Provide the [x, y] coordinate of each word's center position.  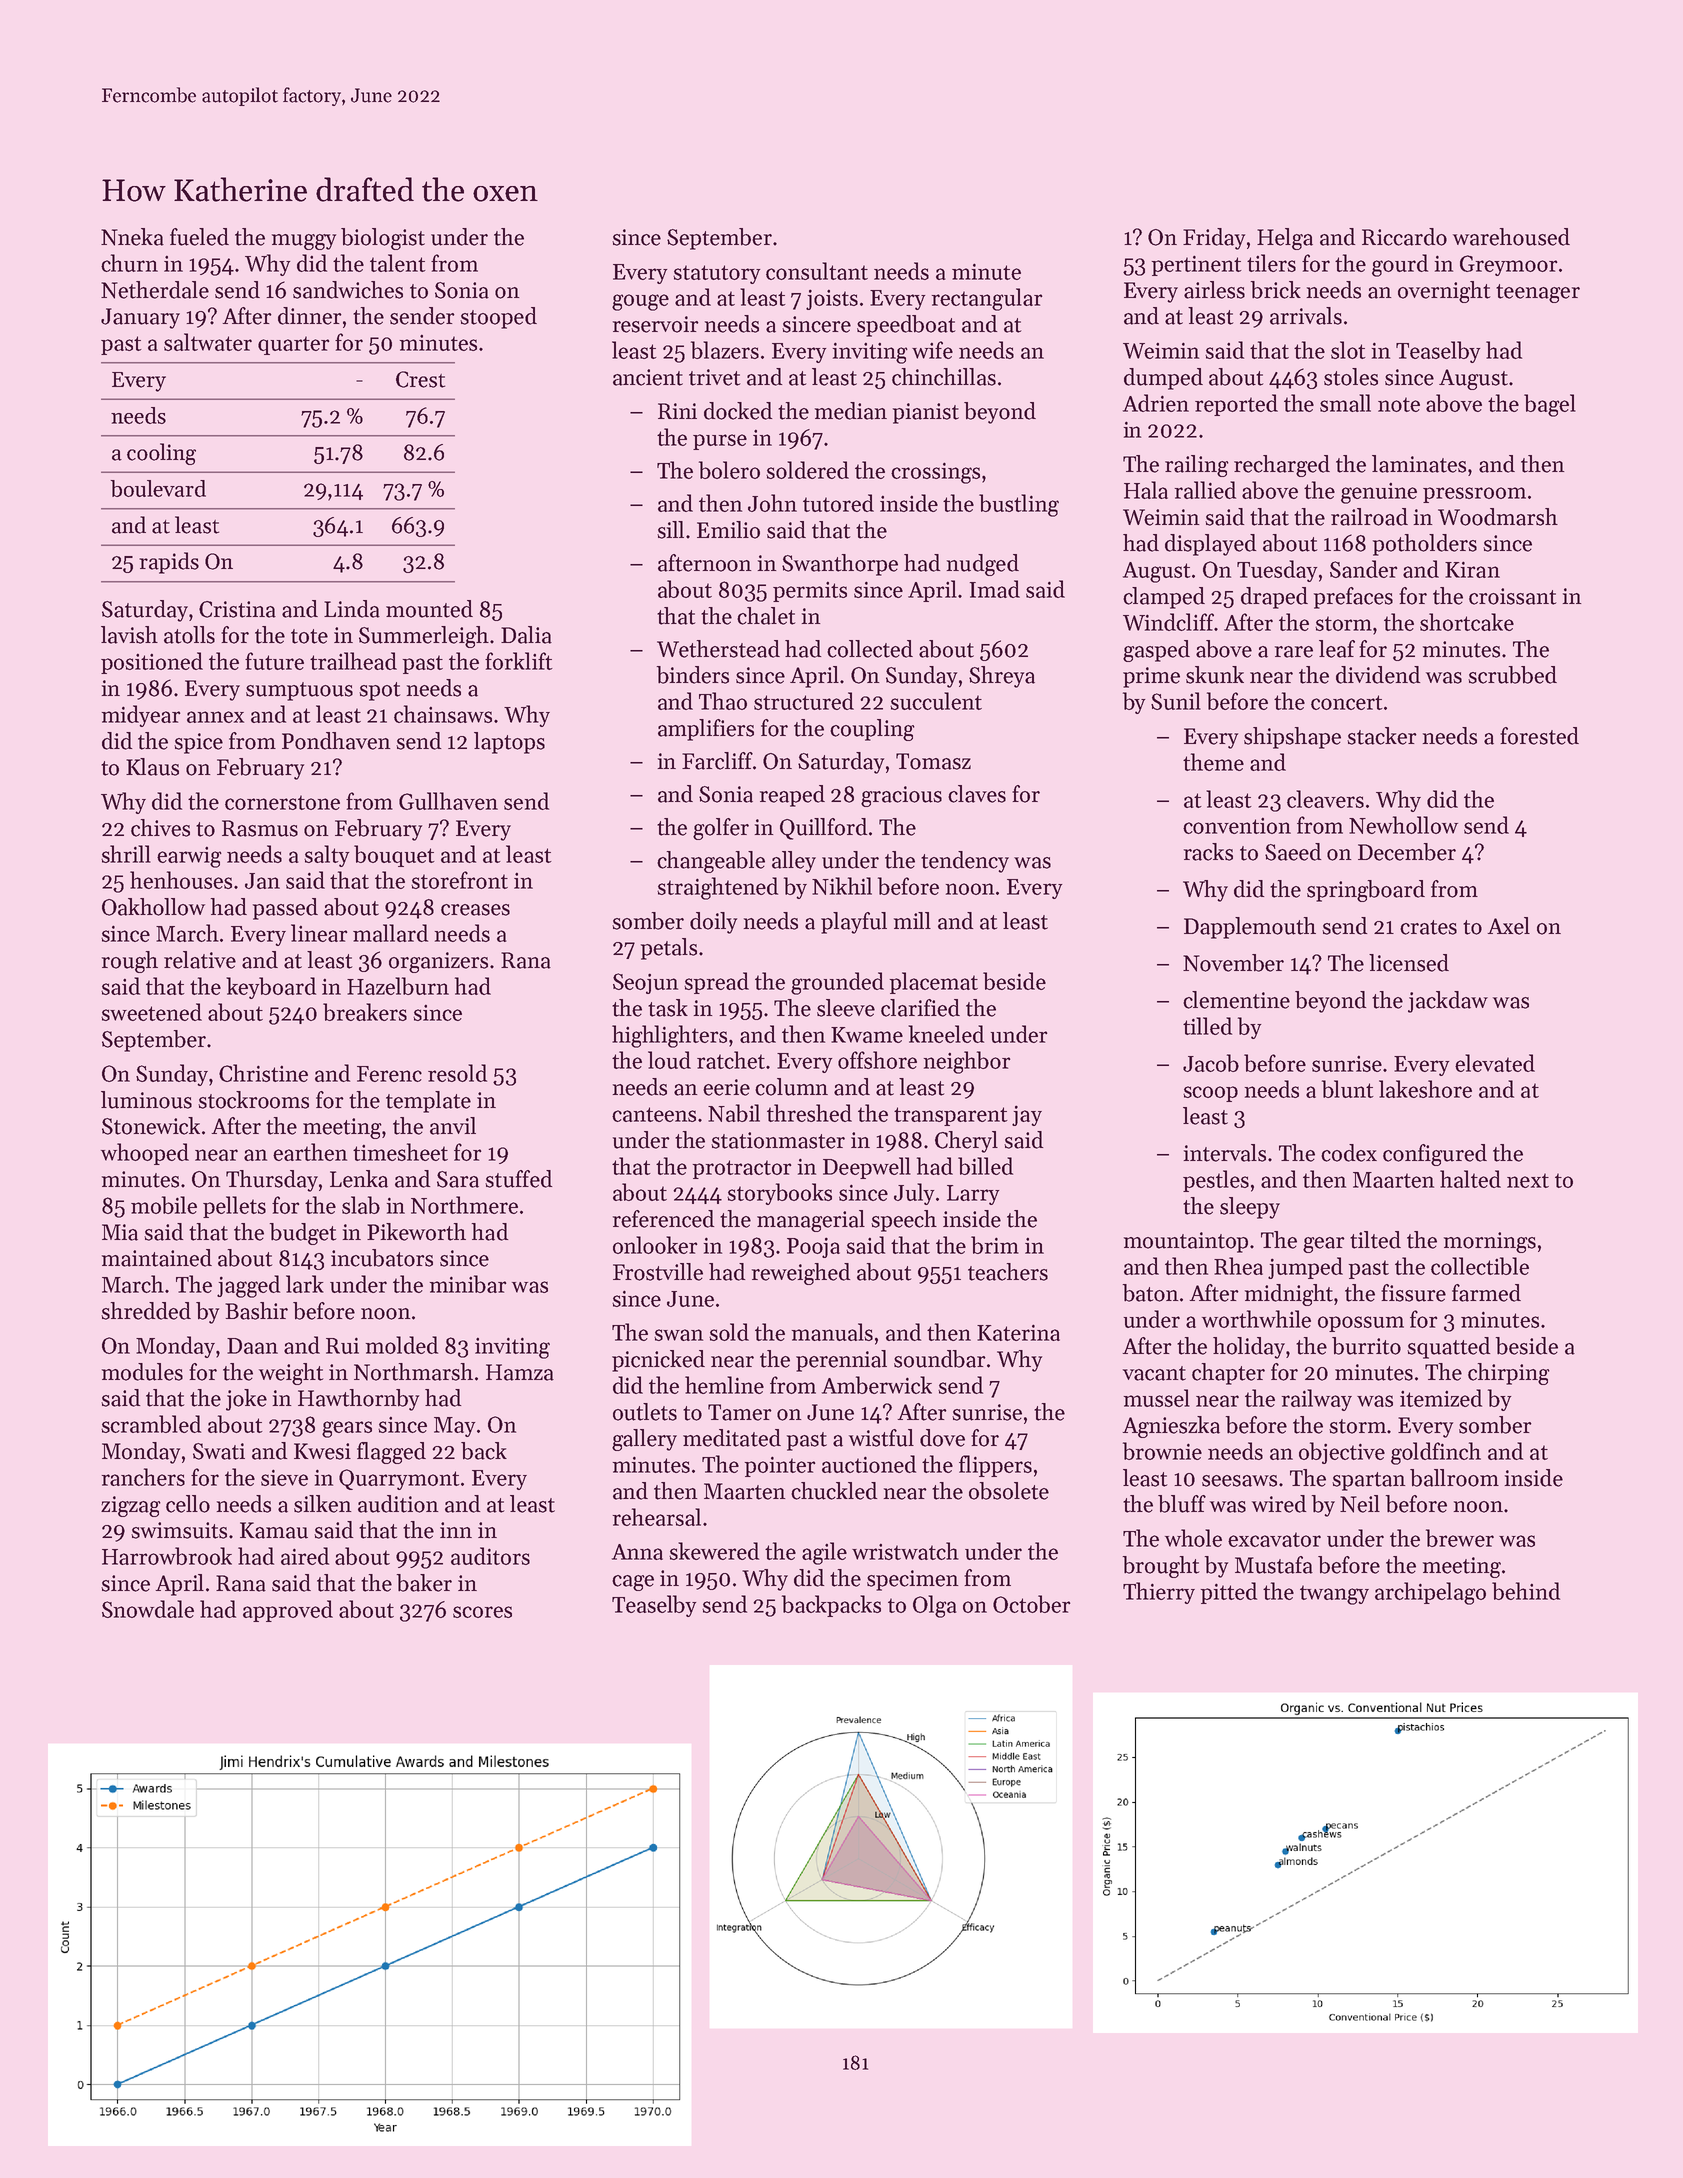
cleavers [1325, 799]
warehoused [1511, 237]
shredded [146, 1311]
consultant [817, 271]
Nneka [132, 237]
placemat [934, 983]
